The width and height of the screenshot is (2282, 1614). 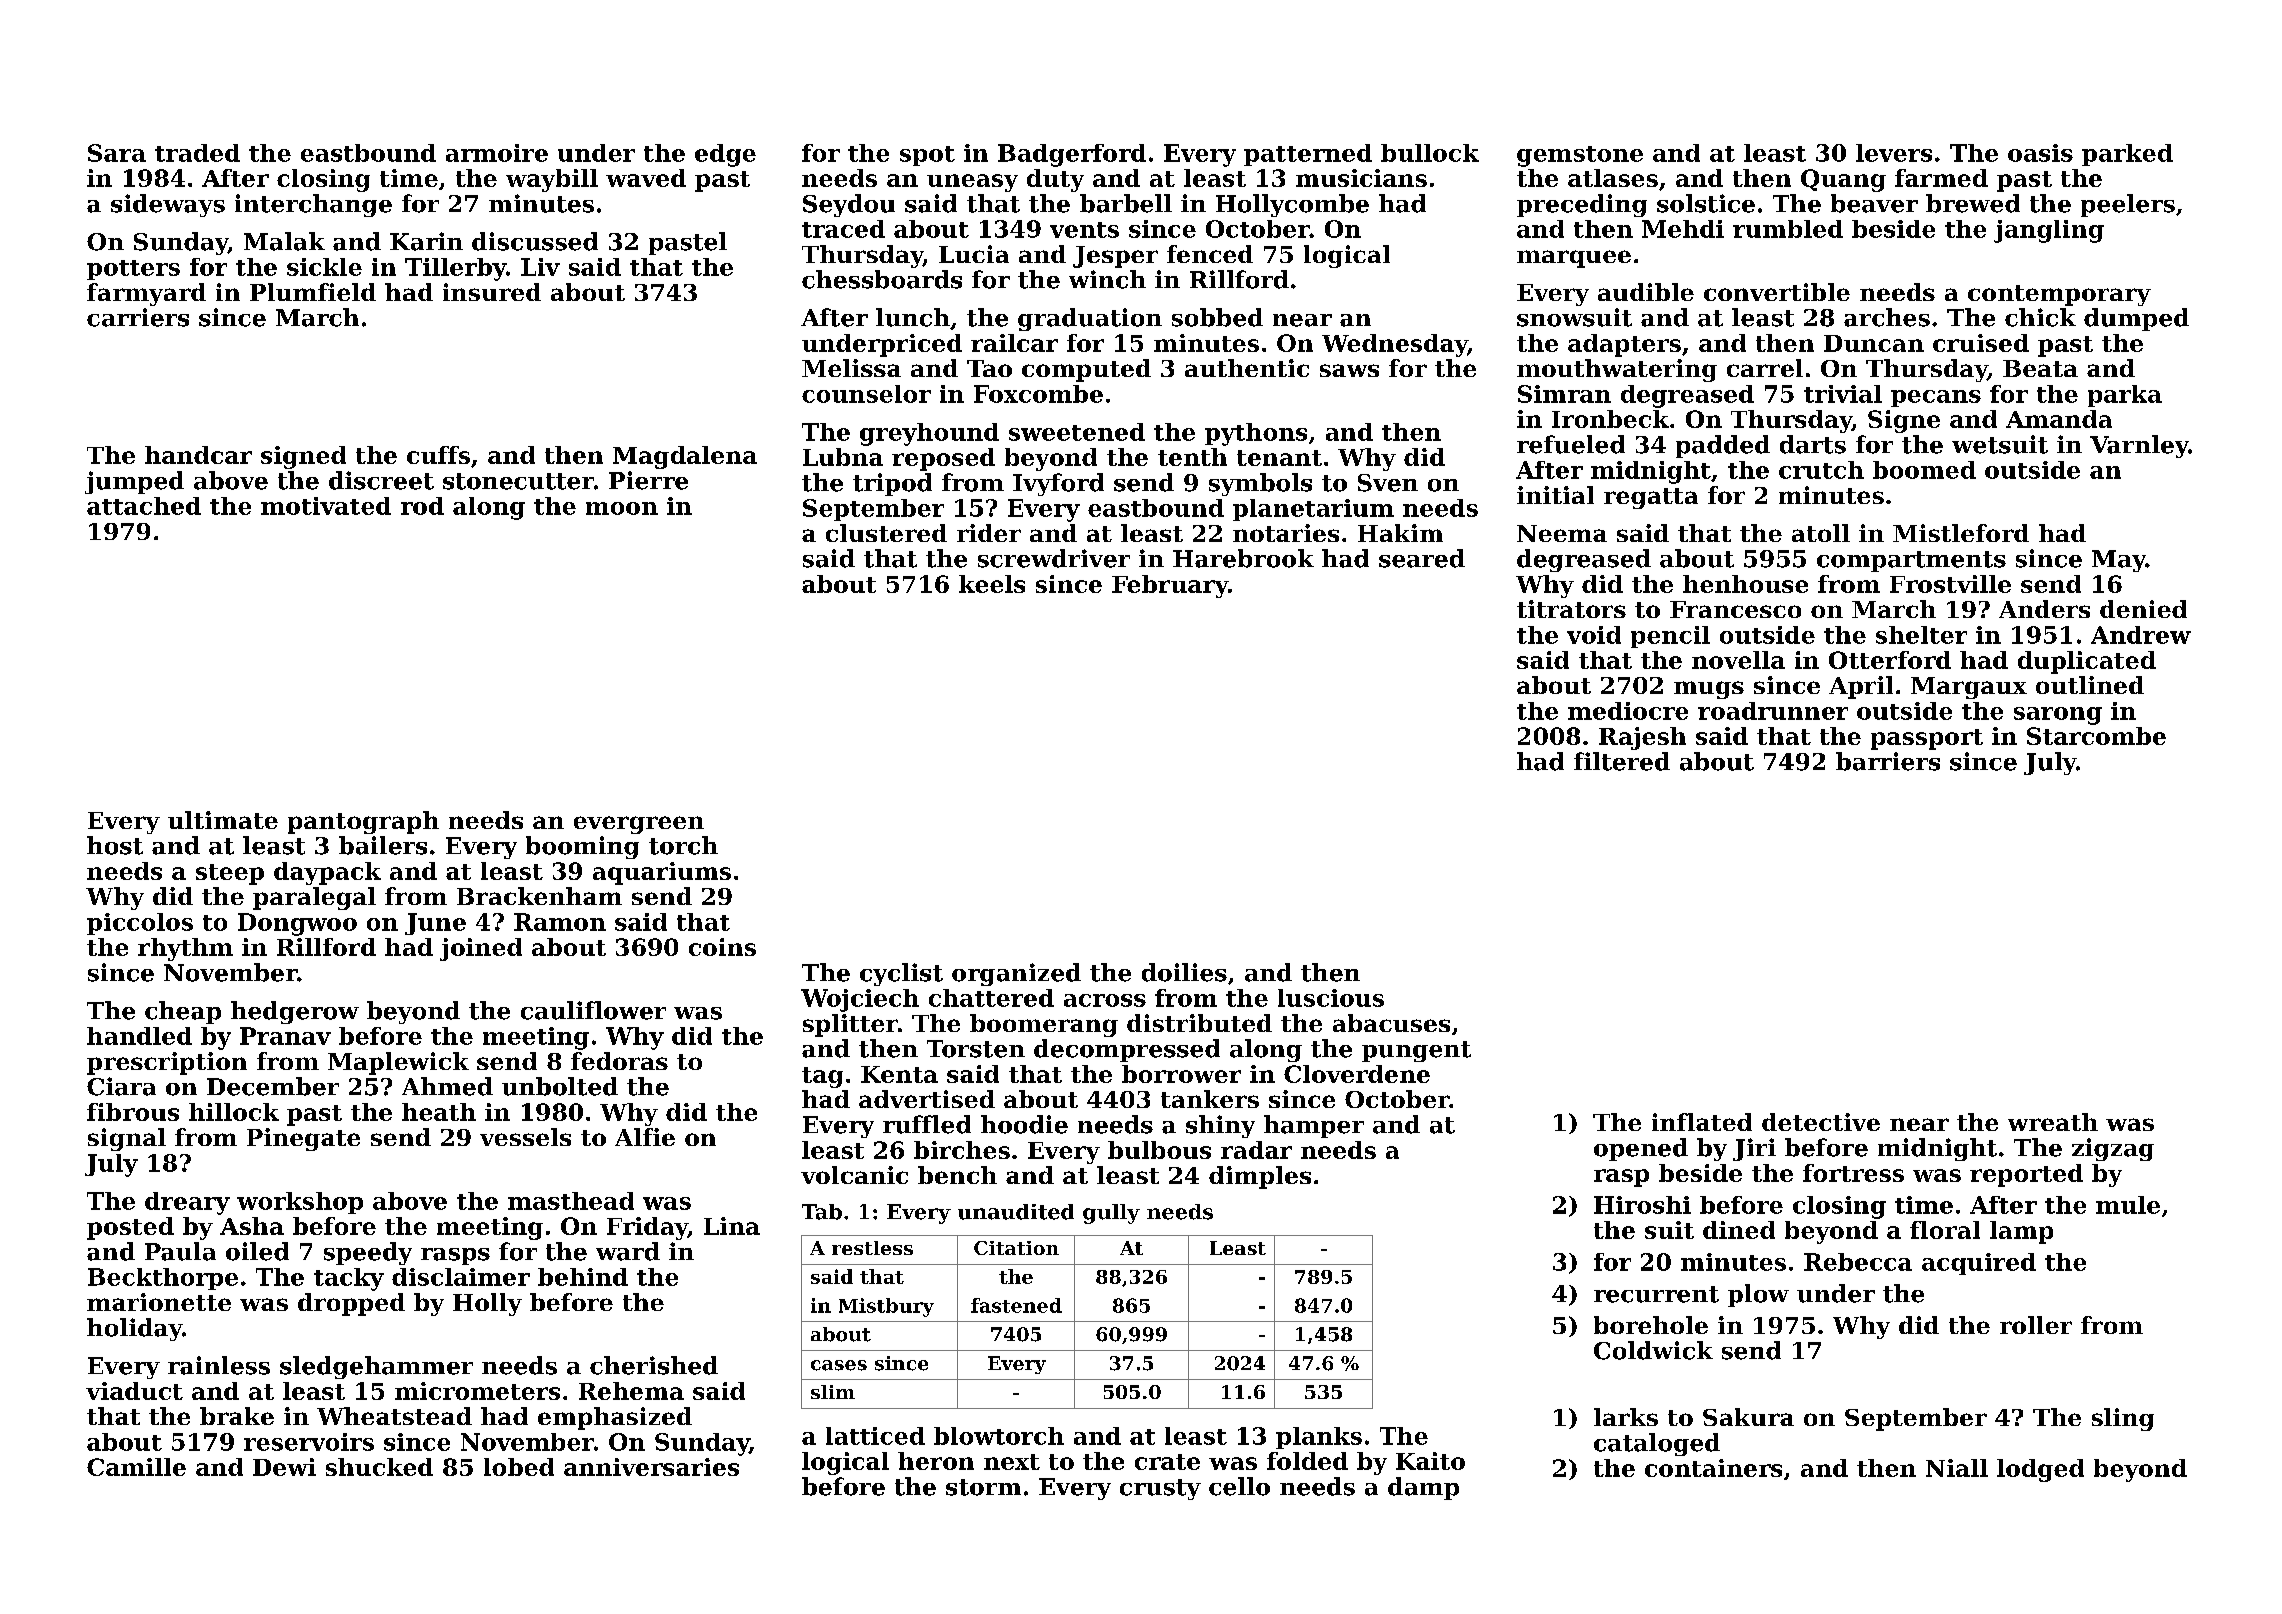 What do you see at coordinates (134, 1391) in the screenshot?
I see `viaduct` at bounding box center [134, 1391].
